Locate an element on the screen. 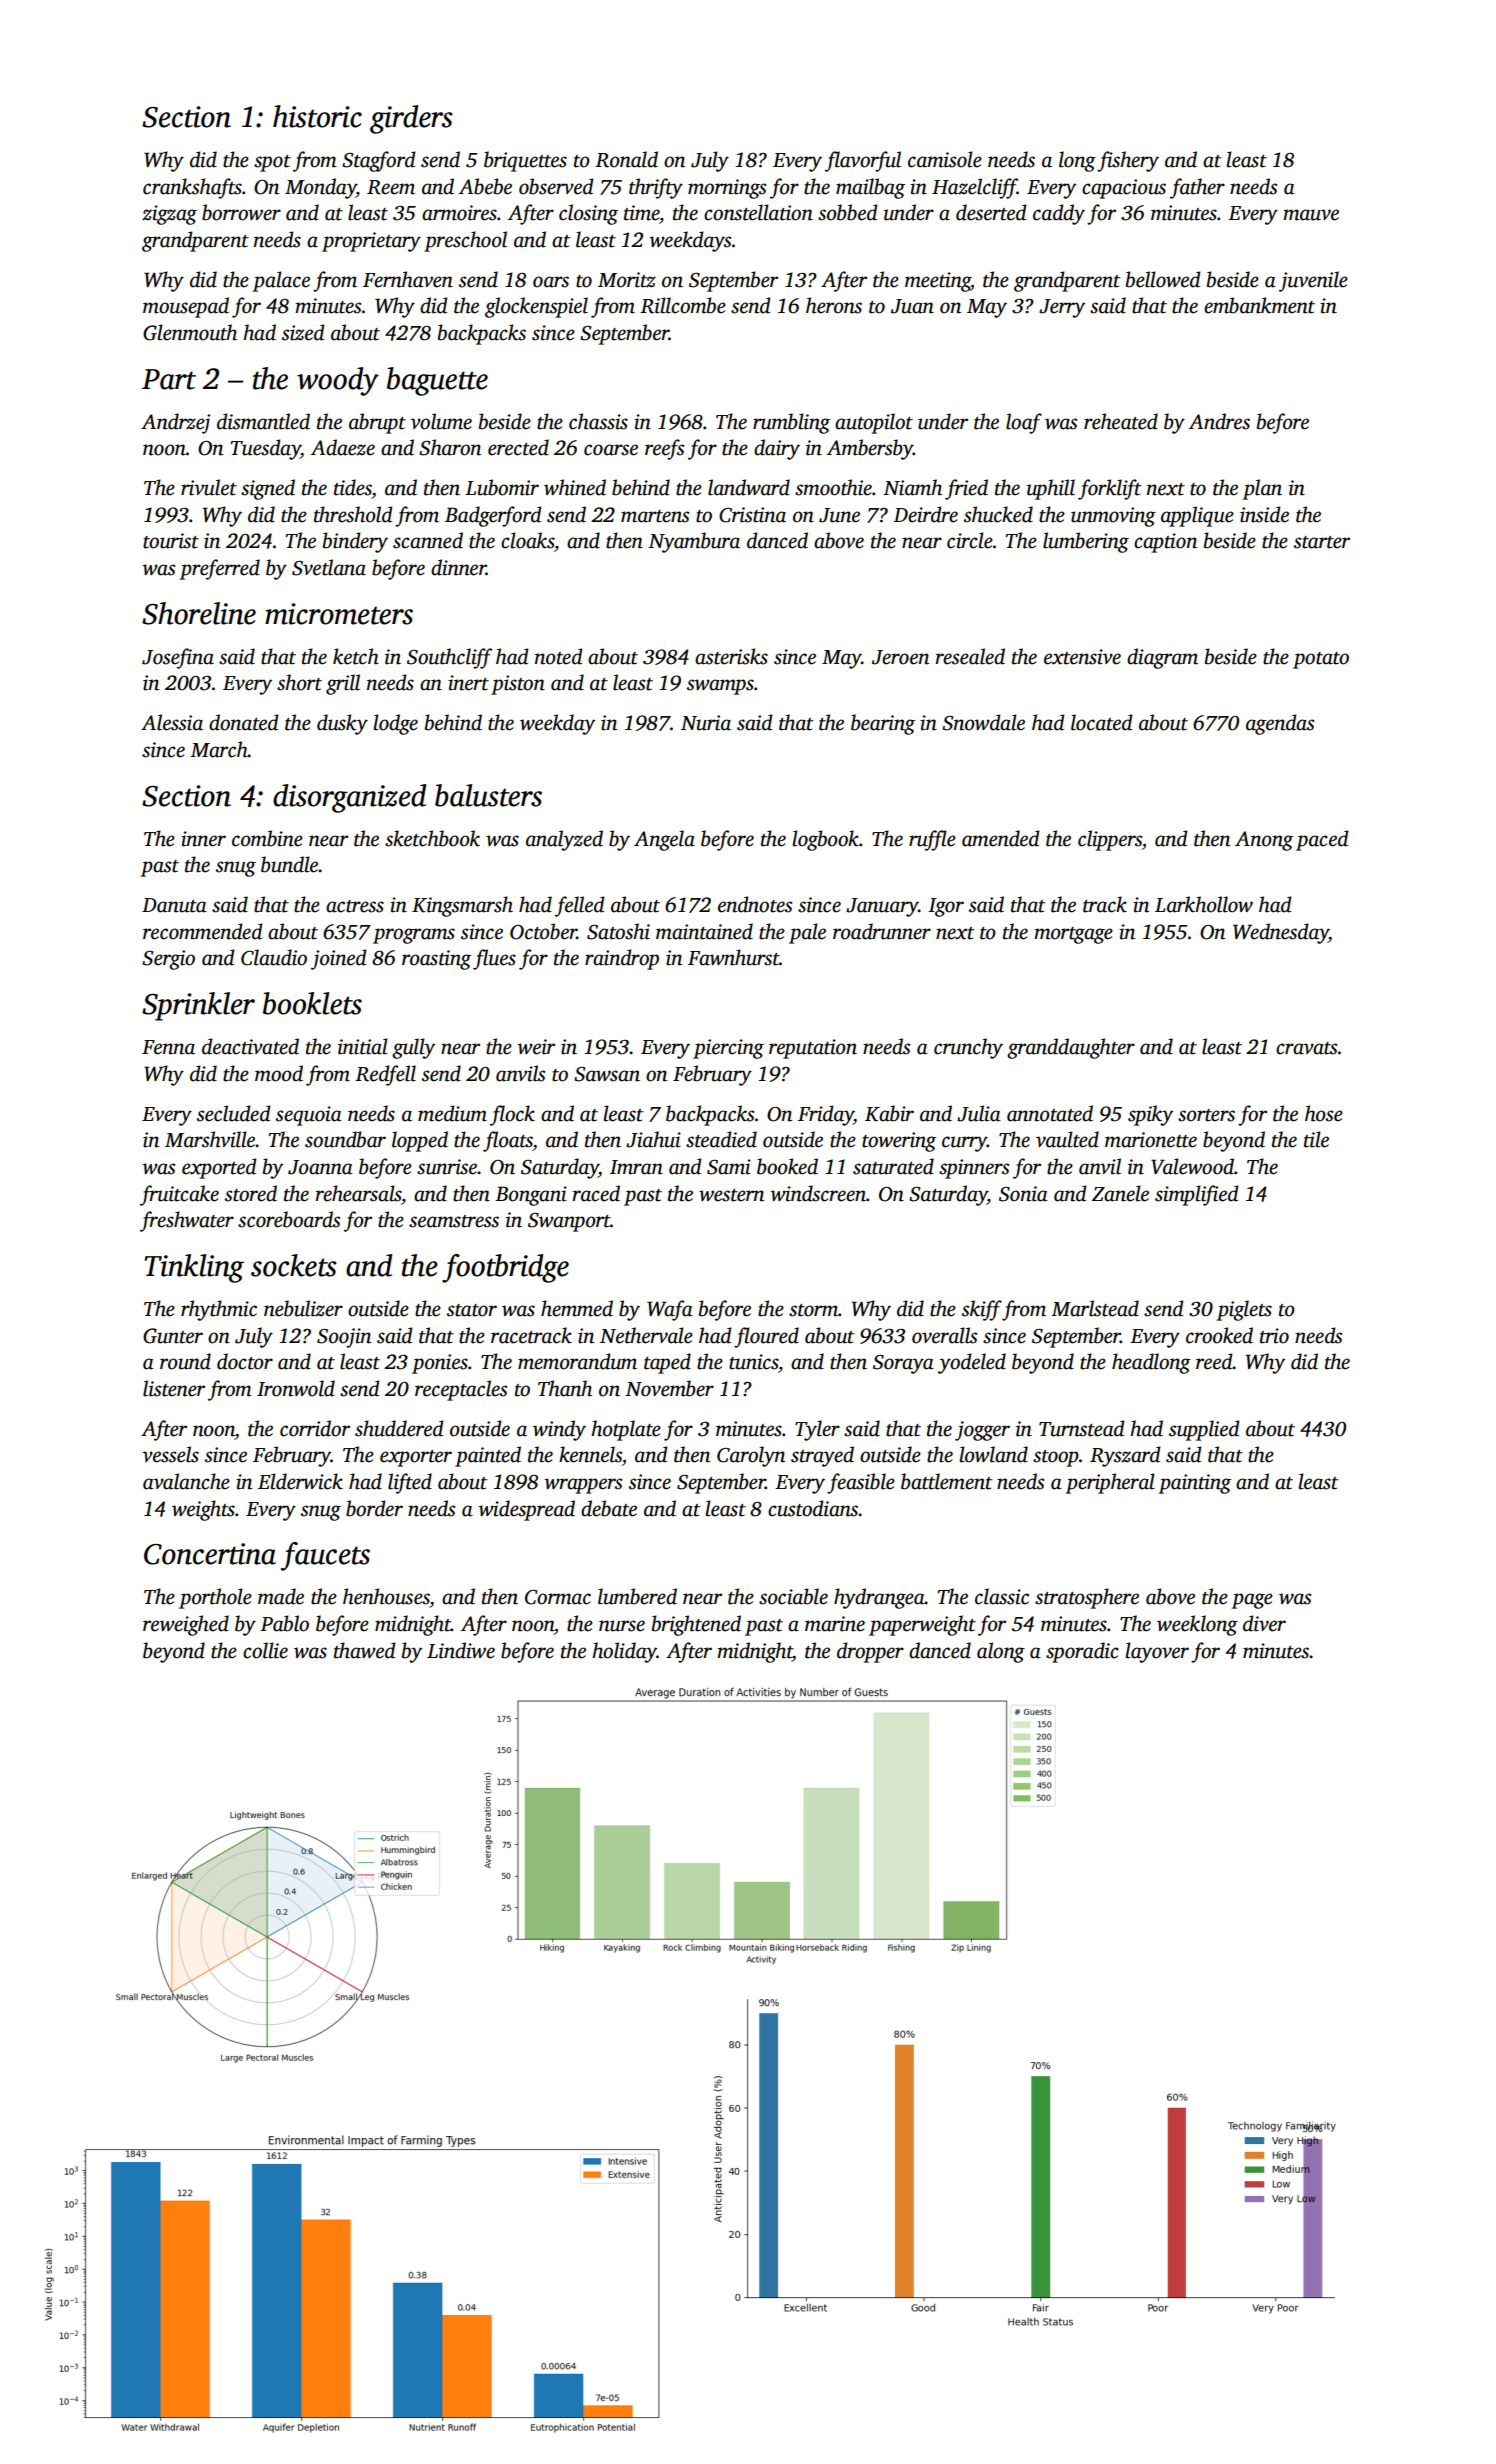 The image size is (1496, 2464). Ronald is located at coordinates (626, 159).
